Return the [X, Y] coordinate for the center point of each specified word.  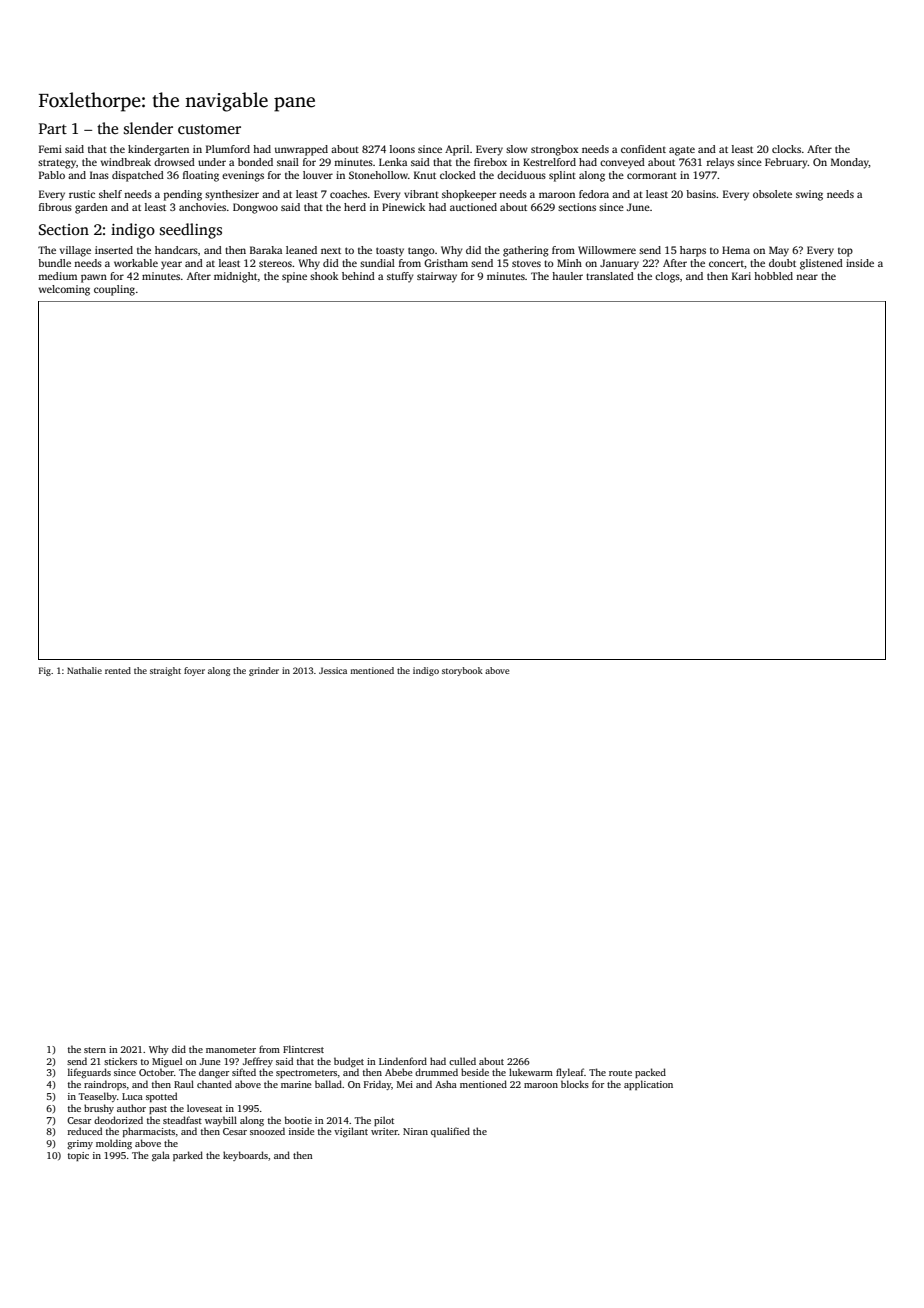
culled [462, 1061]
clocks [786, 149]
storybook [462, 671]
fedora [594, 194]
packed [650, 1073]
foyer [194, 671]
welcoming [64, 290]
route [620, 1073]
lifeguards [89, 1073]
